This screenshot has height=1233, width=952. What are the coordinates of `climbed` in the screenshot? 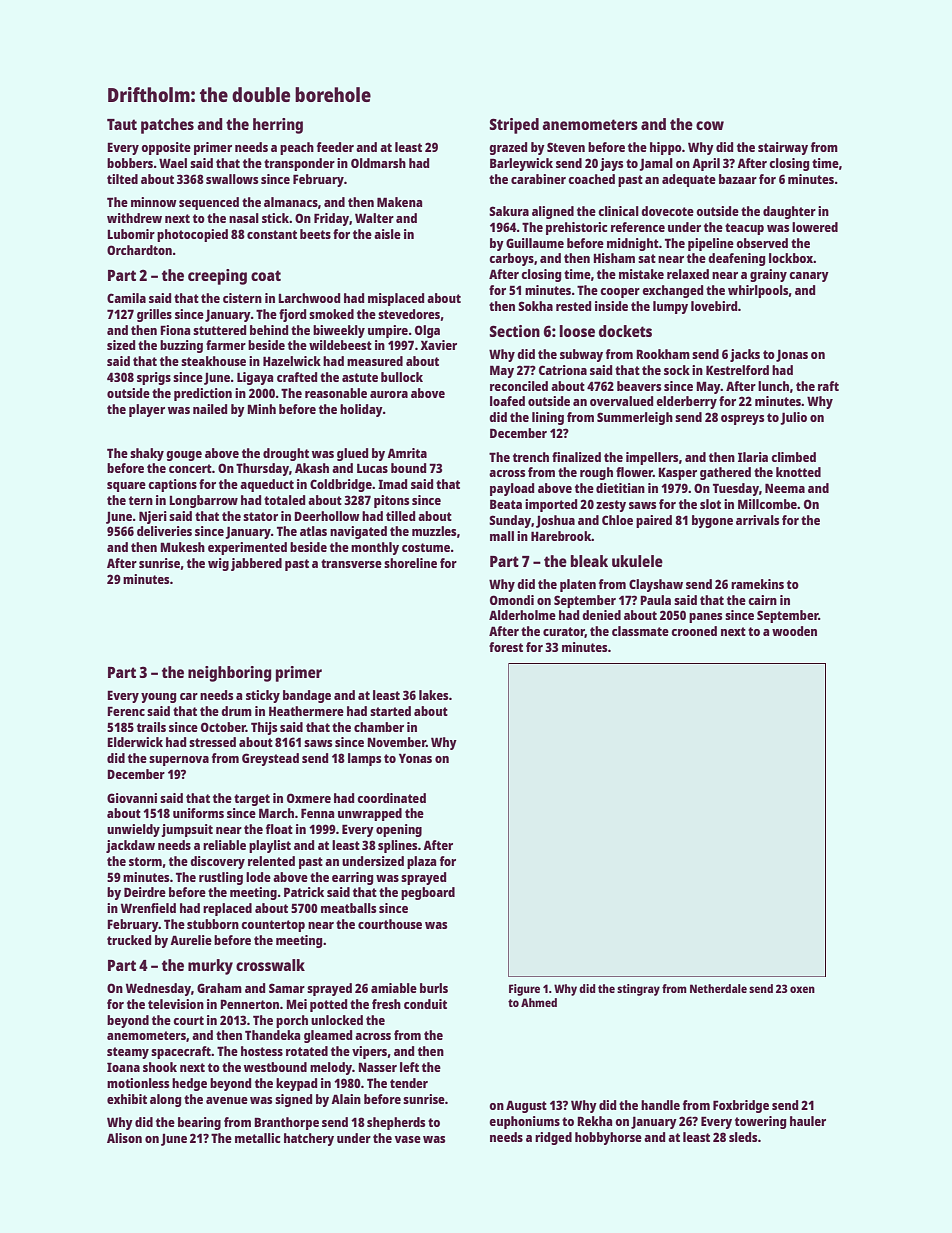 It's located at (793, 457).
